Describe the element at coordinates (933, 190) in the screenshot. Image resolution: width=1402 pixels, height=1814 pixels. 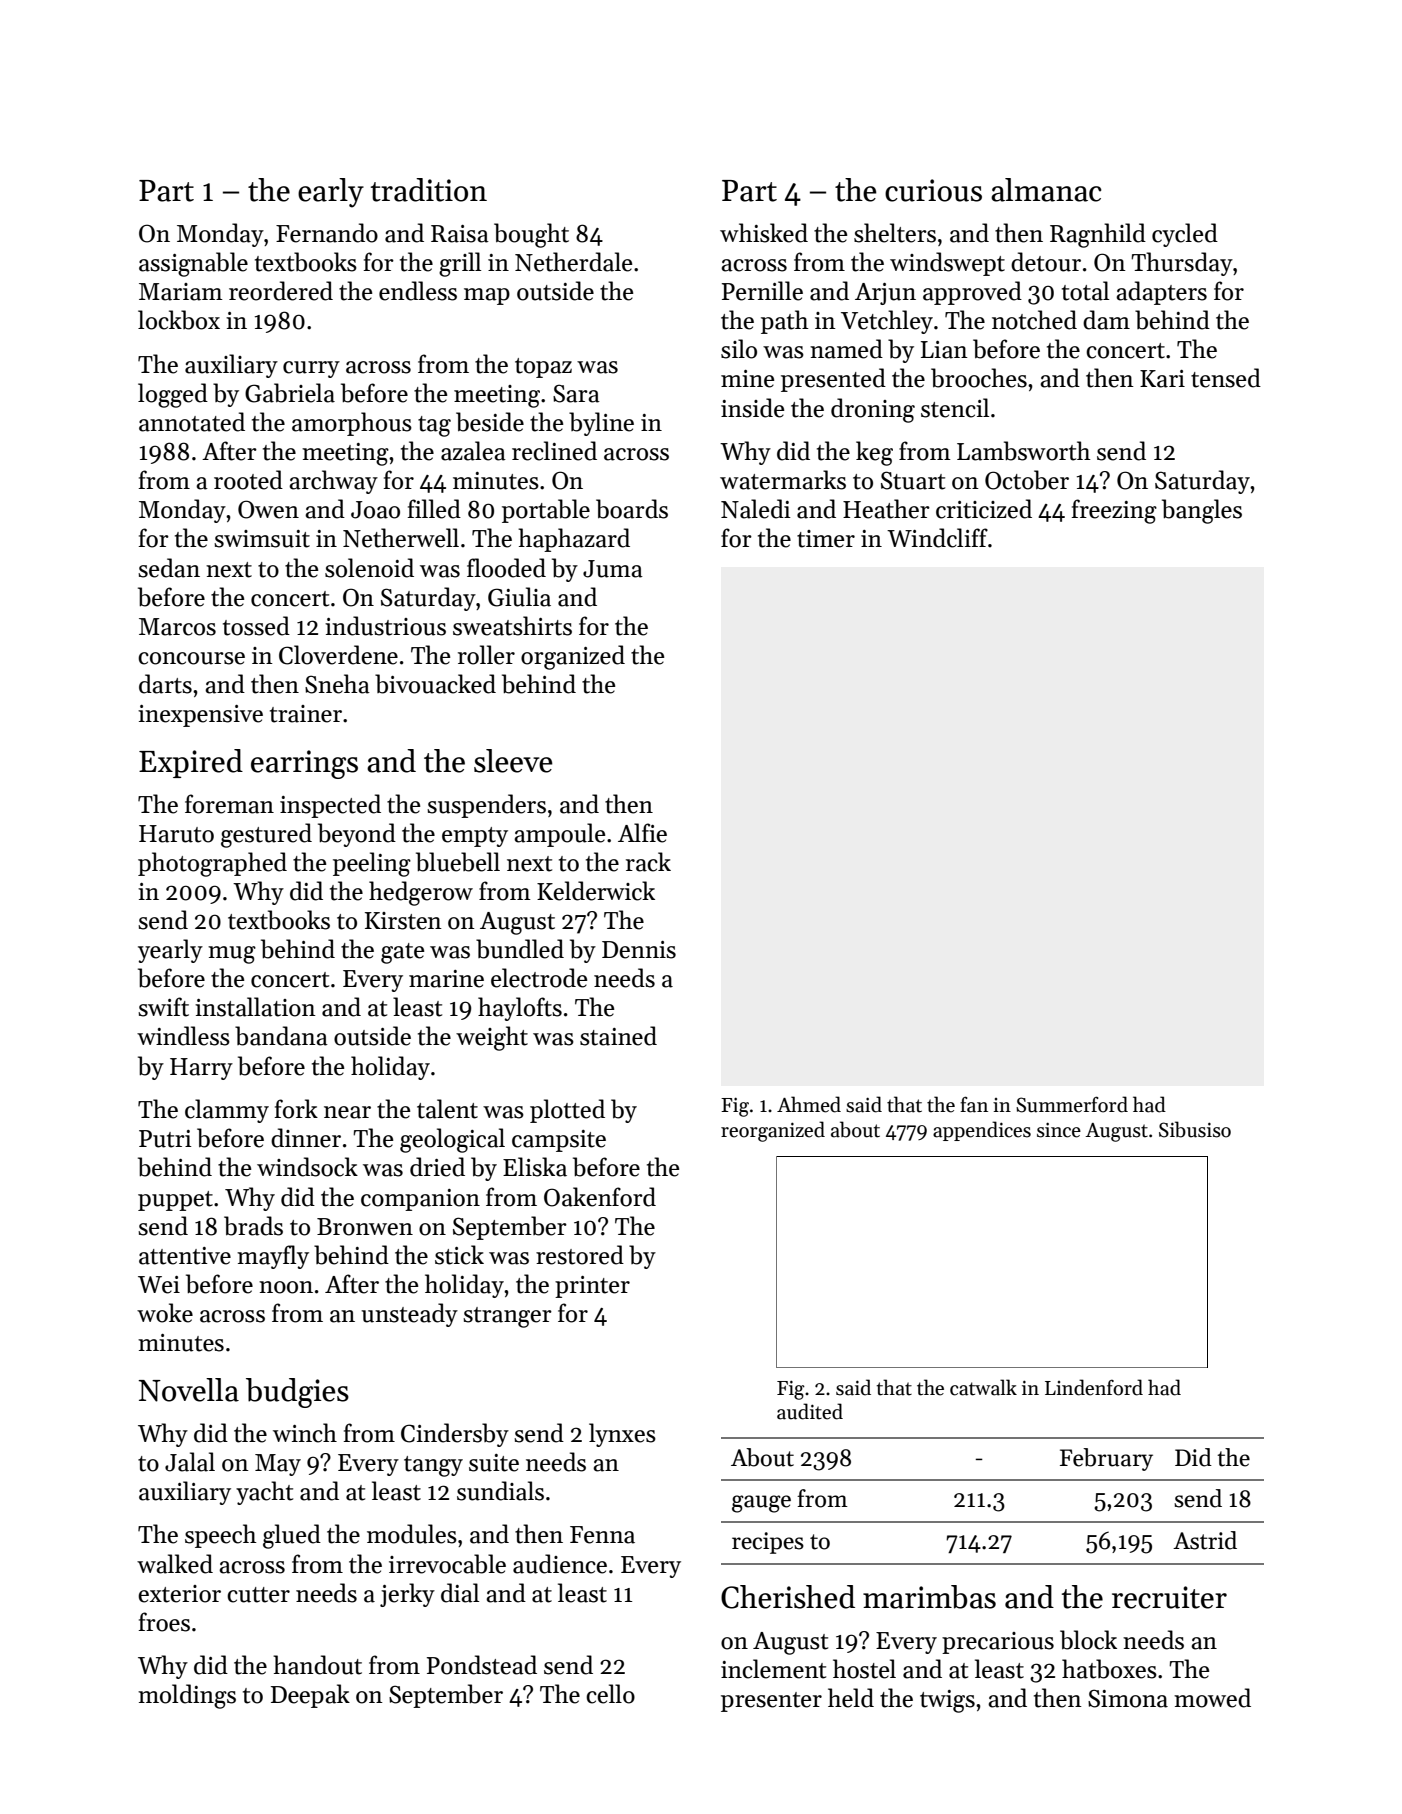
I see `curious` at that location.
